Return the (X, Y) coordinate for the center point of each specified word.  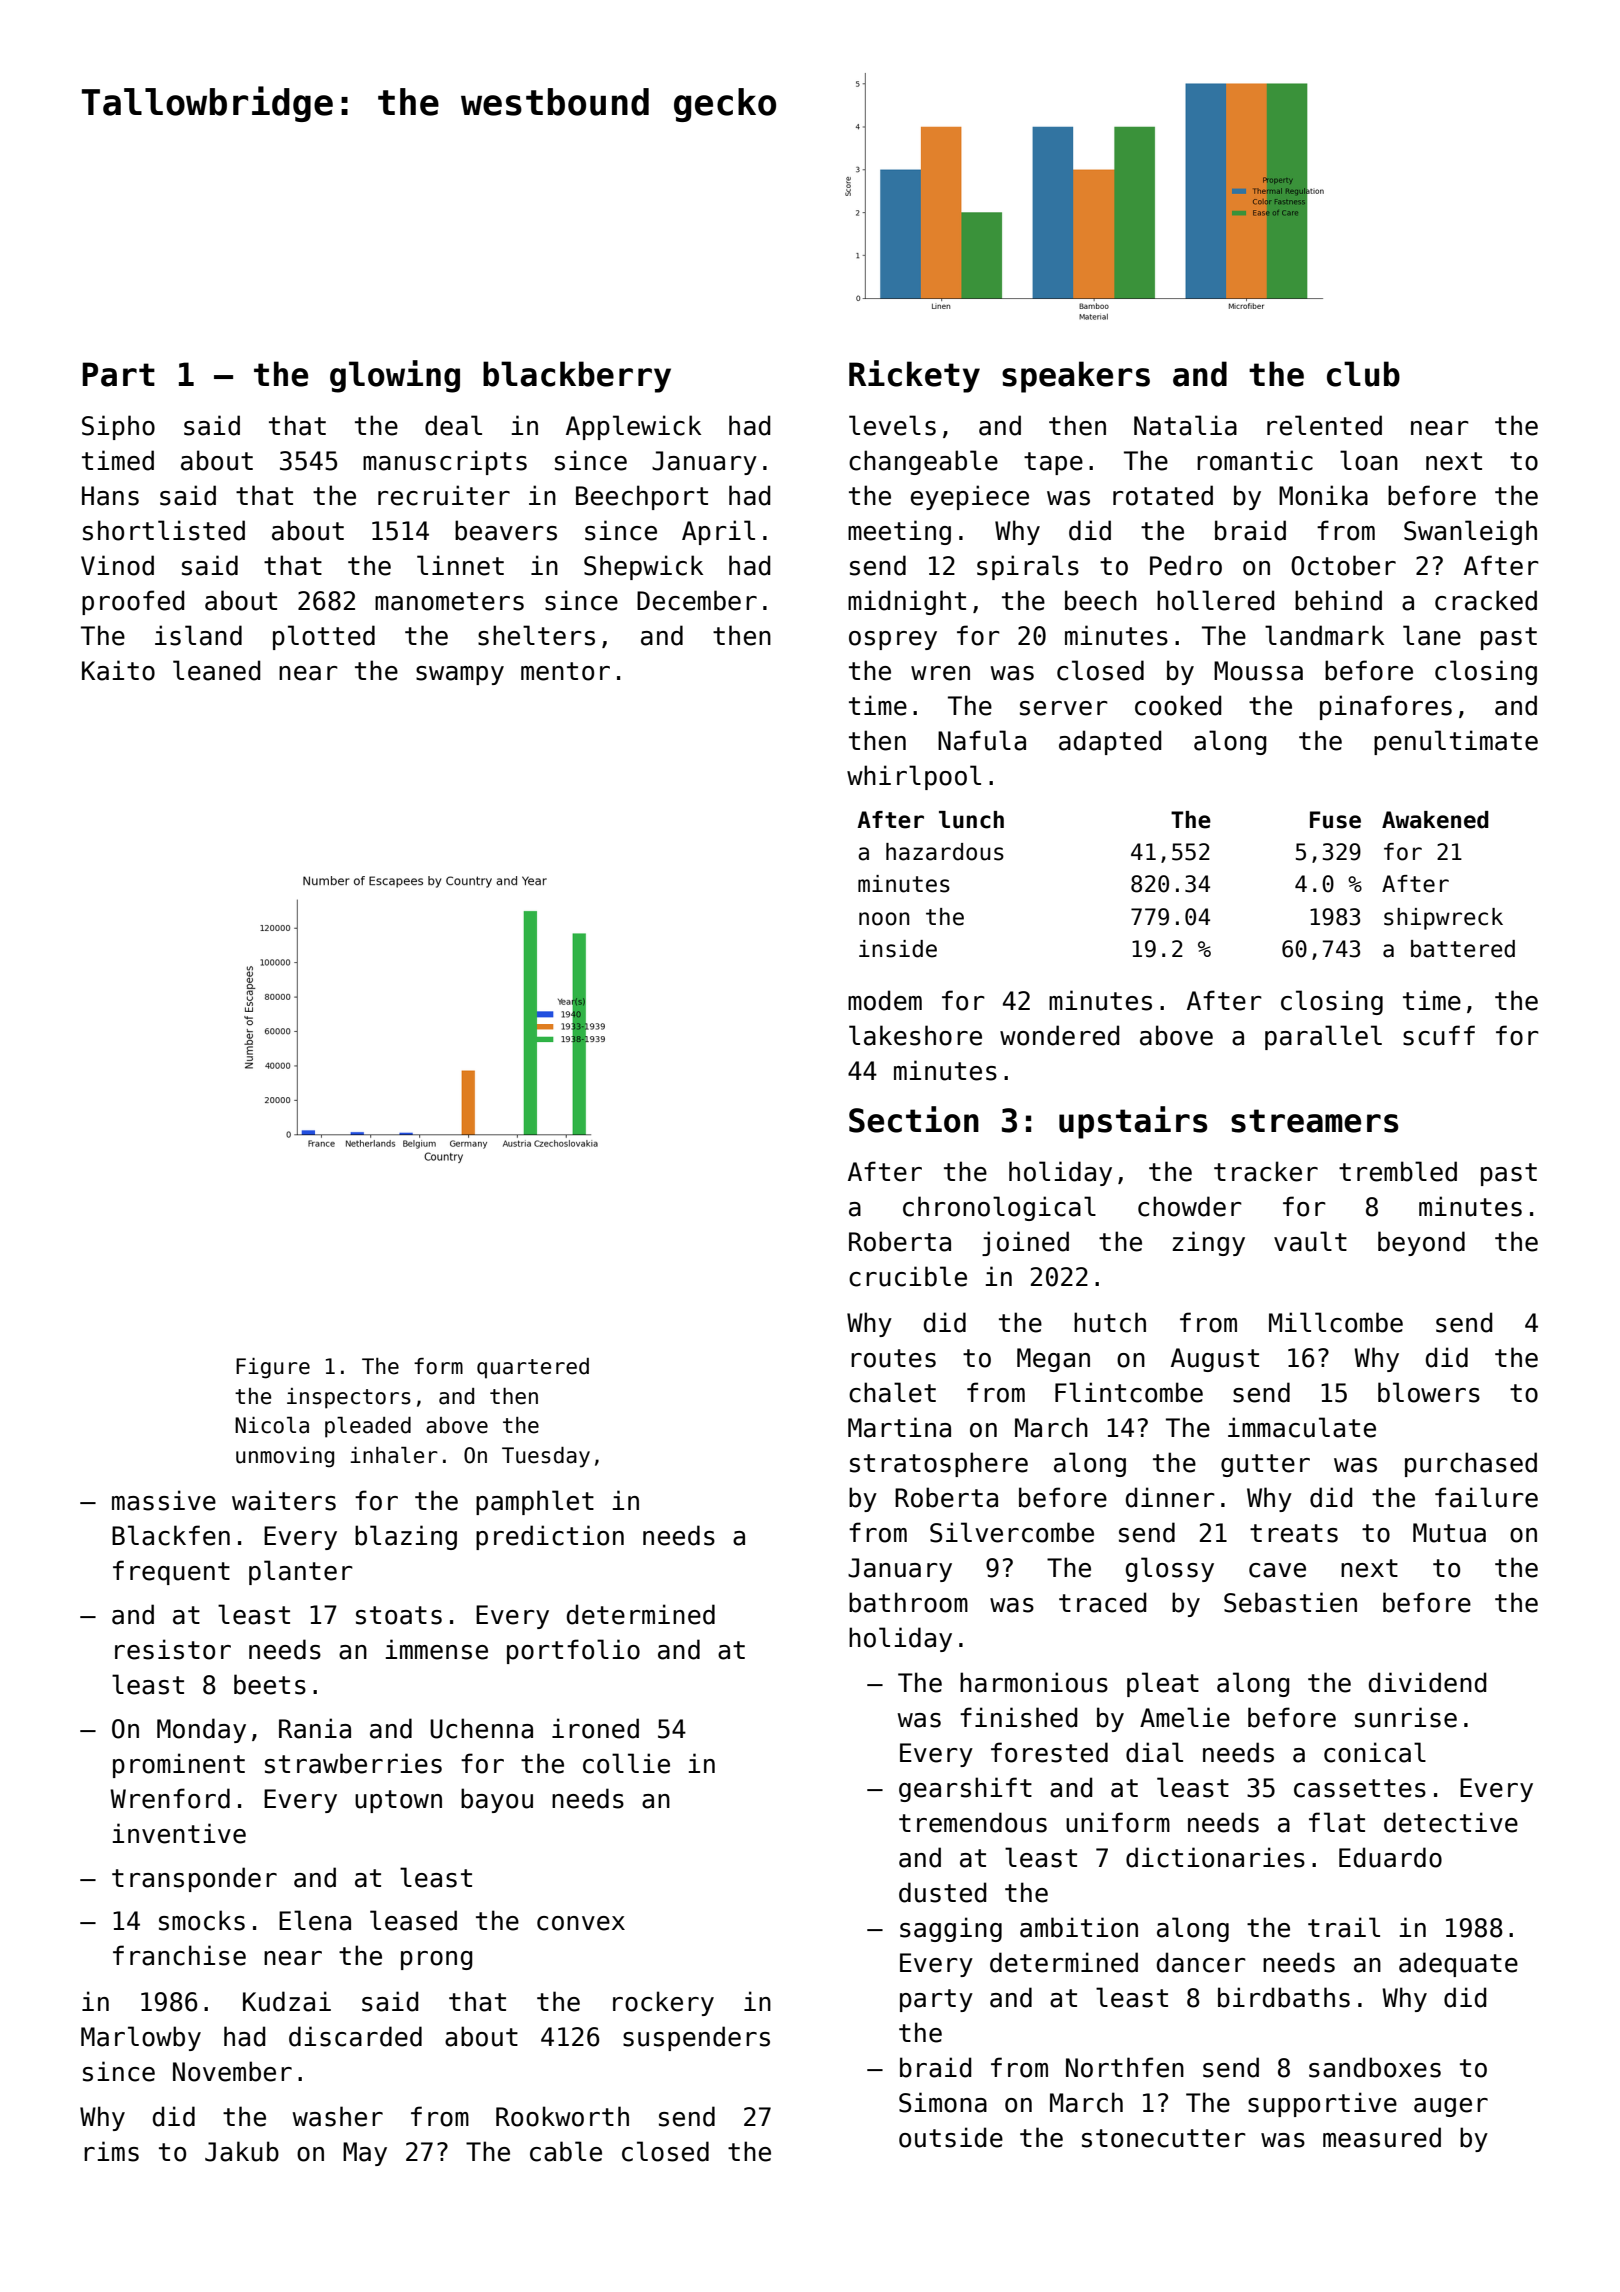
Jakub (242, 2151)
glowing (395, 376)
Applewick (633, 427)
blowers (1429, 1392)
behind (1338, 600)
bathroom (908, 1602)
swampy (460, 675)
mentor (565, 671)
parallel (1323, 1037)
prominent (179, 1765)
